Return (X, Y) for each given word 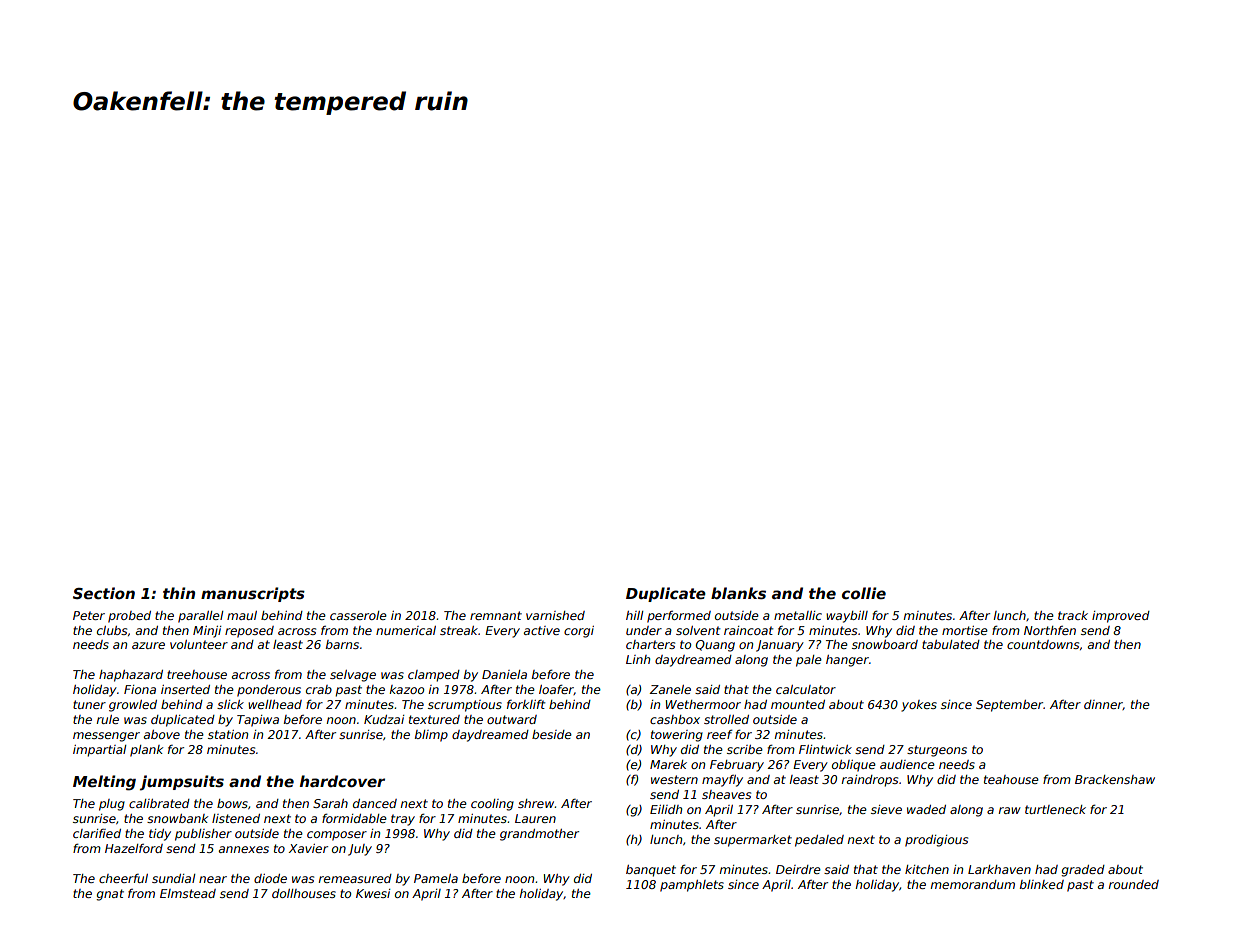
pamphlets (692, 886)
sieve (886, 809)
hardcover (342, 781)
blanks (738, 593)
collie (864, 593)
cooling (492, 805)
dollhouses (304, 893)
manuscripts (253, 594)
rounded (1134, 884)
